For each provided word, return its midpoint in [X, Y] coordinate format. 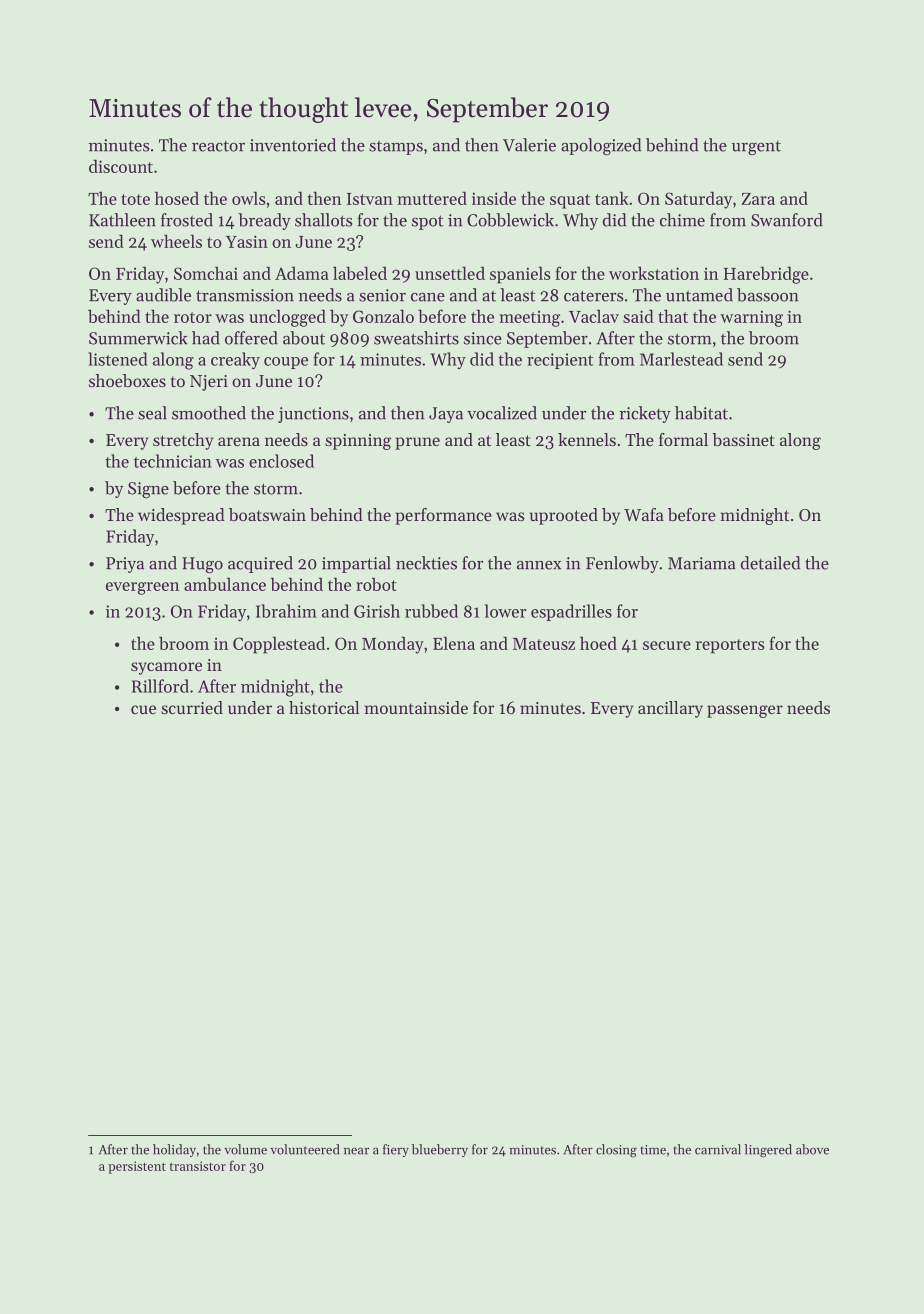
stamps [396, 148]
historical [324, 707]
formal [683, 439]
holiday [174, 1150]
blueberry [440, 1150]
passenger [745, 711]
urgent [756, 148]
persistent [137, 1167]
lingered [768, 1151]
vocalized [502, 413]
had [206, 338]
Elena [454, 643]
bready [264, 221]
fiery [396, 1150]
